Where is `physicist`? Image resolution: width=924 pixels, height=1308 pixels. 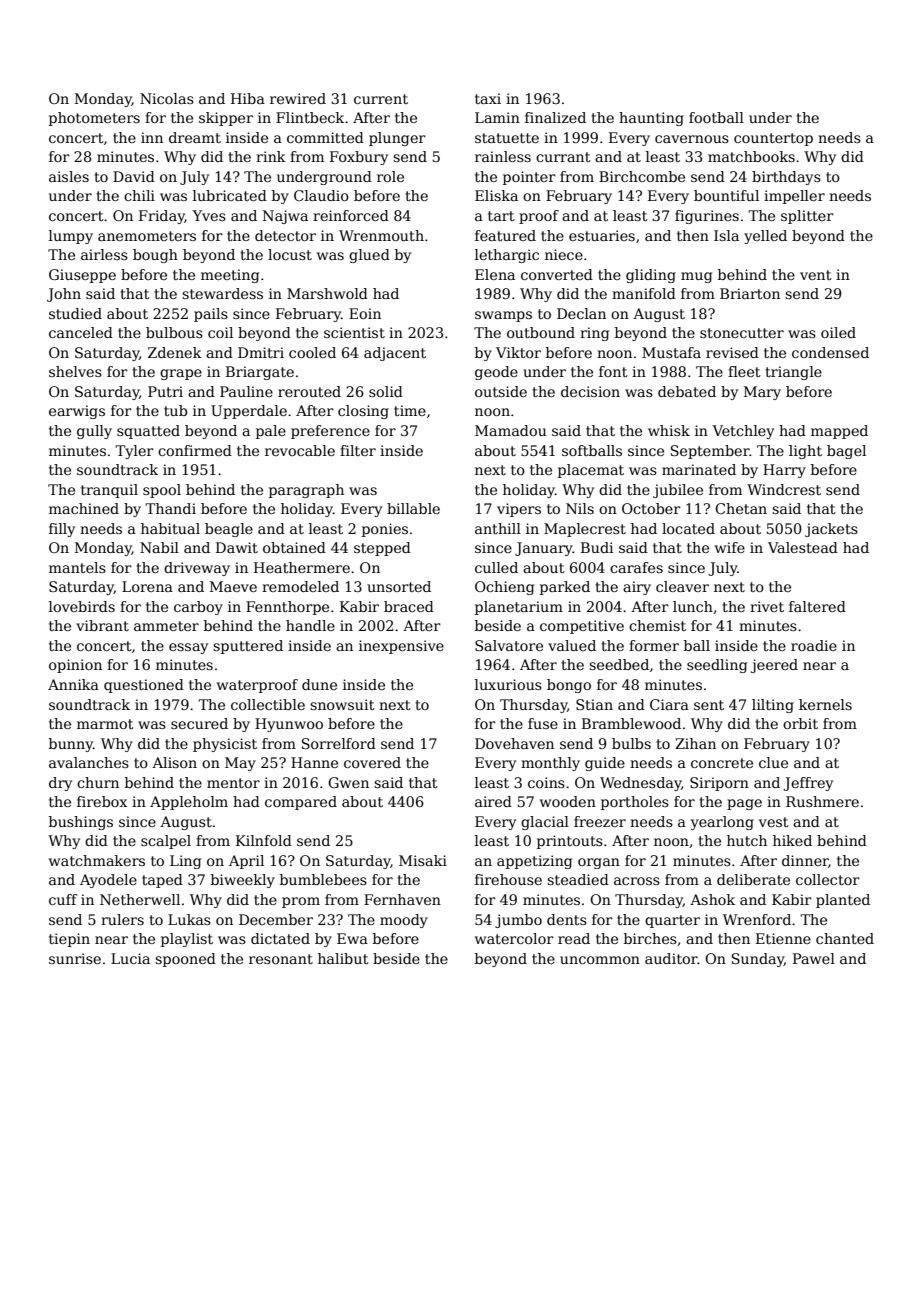 physicist is located at coordinates (225, 745).
